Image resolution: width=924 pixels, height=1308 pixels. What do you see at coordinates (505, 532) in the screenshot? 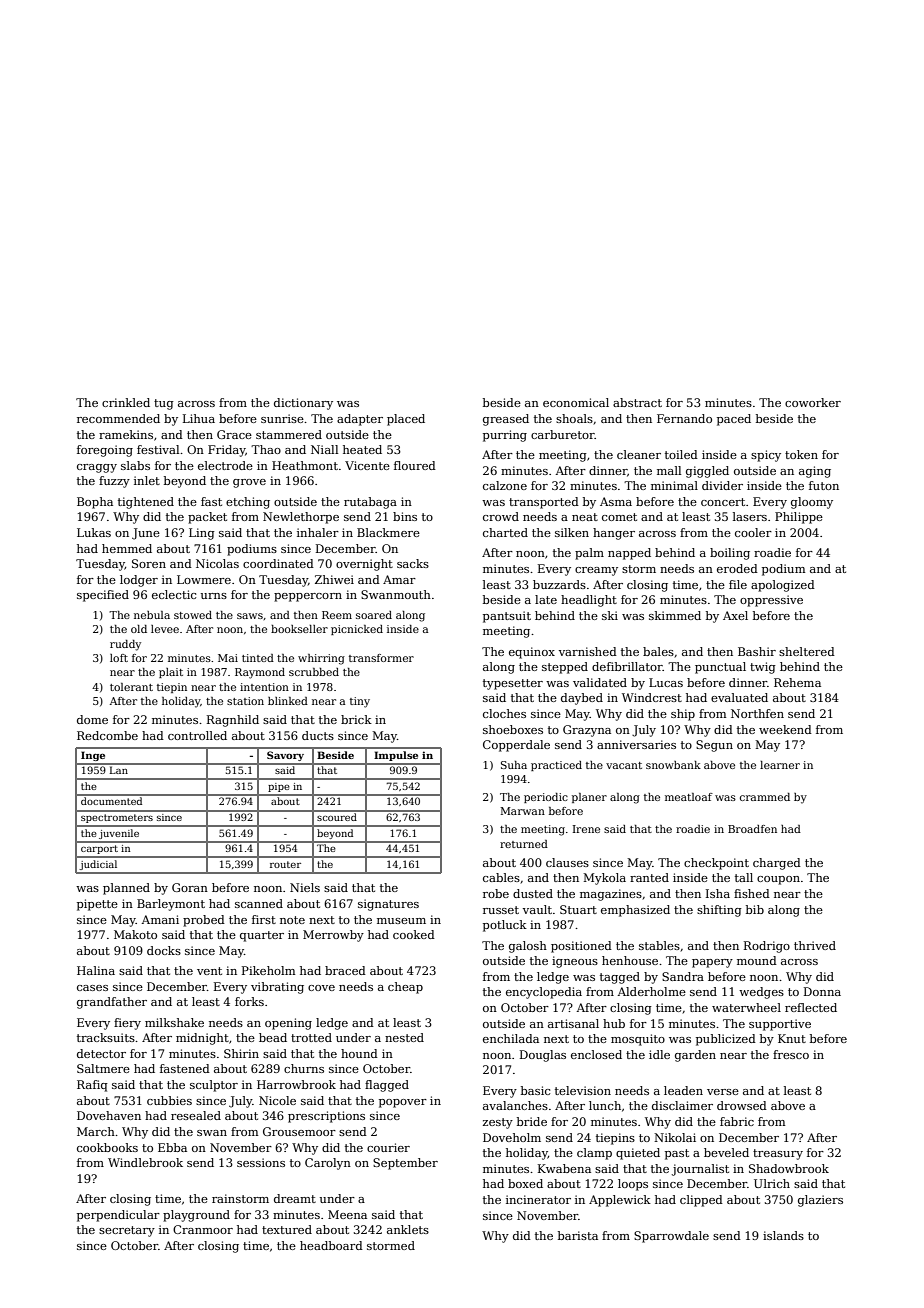
I see `charted` at bounding box center [505, 532].
